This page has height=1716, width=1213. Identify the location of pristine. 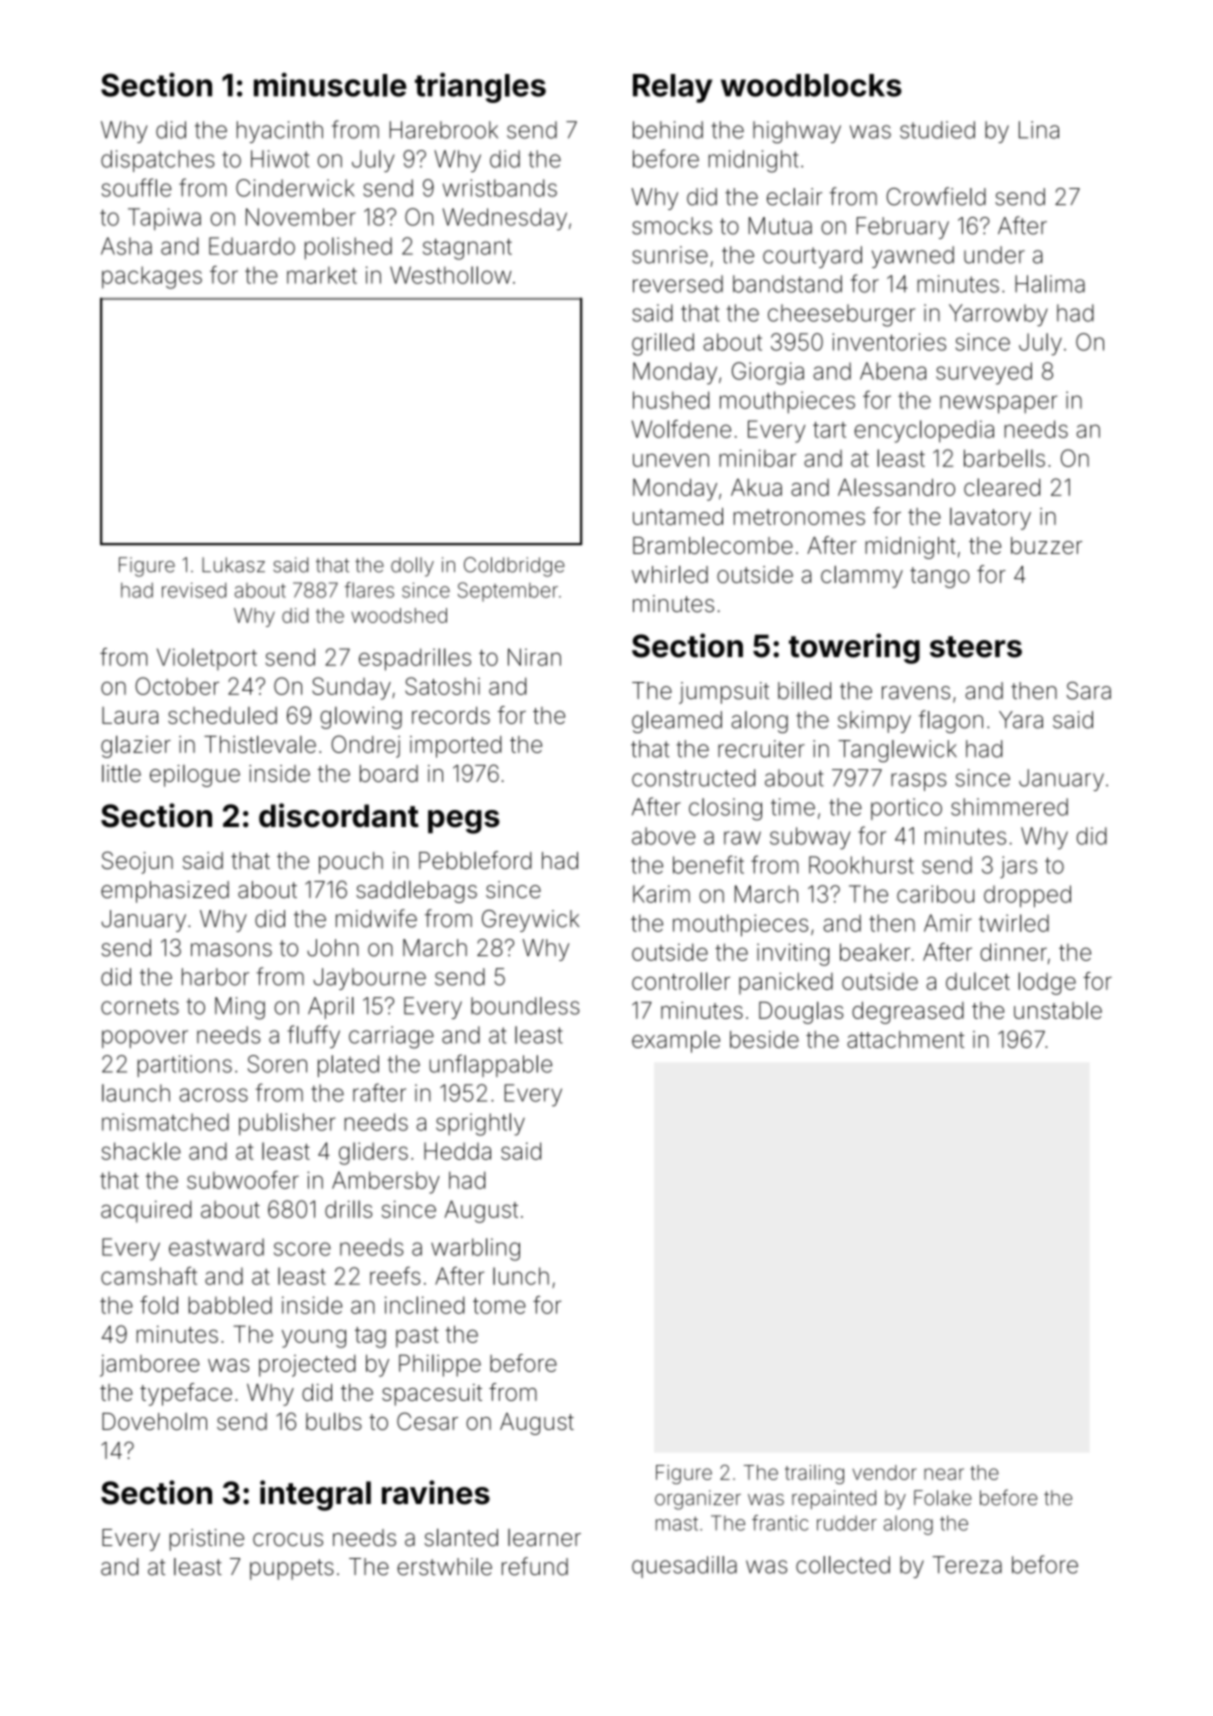
(207, 1540).
